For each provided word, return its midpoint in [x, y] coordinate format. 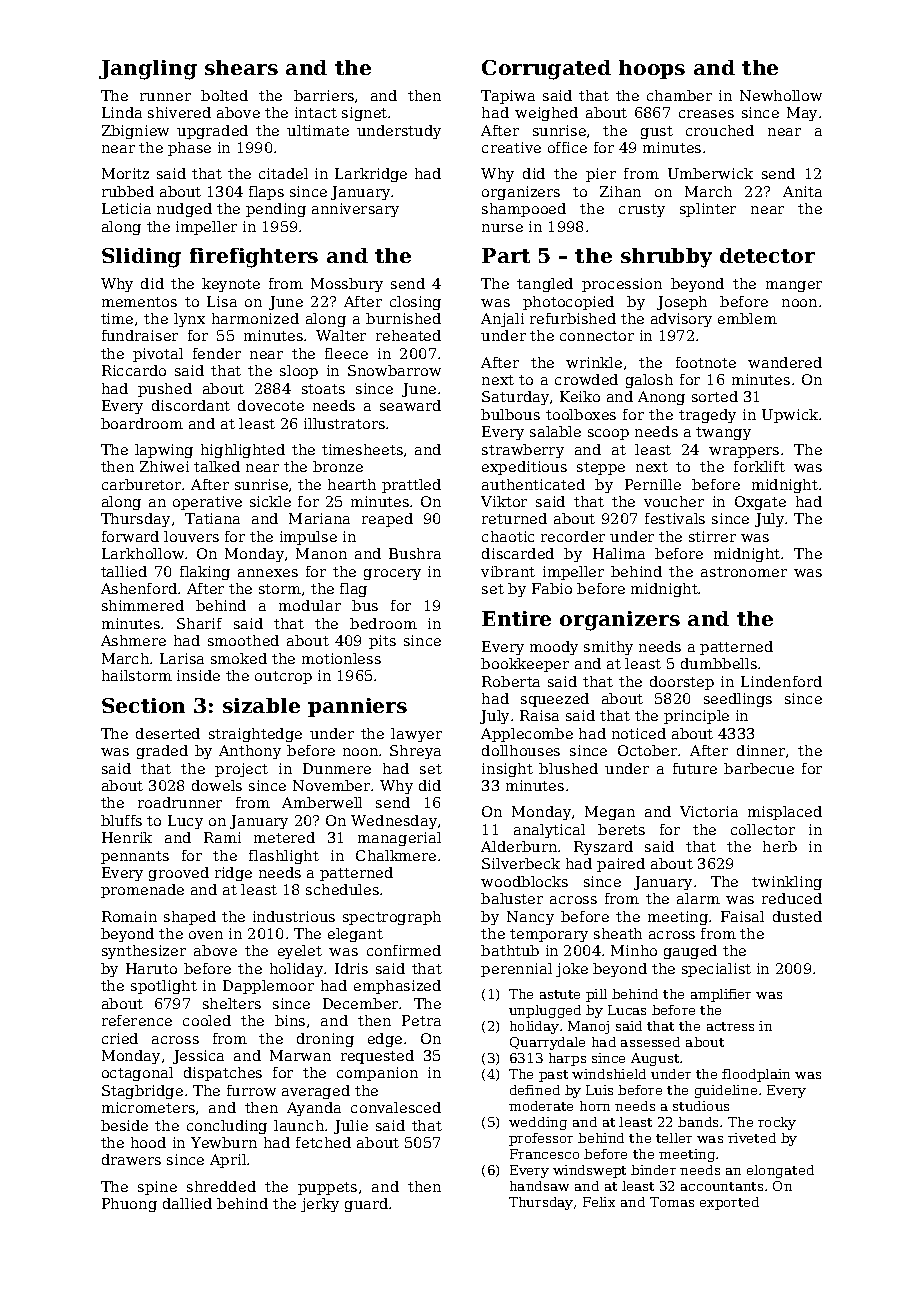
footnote [706, 362]
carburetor [141, 484]
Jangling [148, 70]
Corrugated [546, 70]
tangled [545, 285]
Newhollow [781, 95]
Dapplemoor [268, 987]
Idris [351, 968]
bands [698, 1122]
